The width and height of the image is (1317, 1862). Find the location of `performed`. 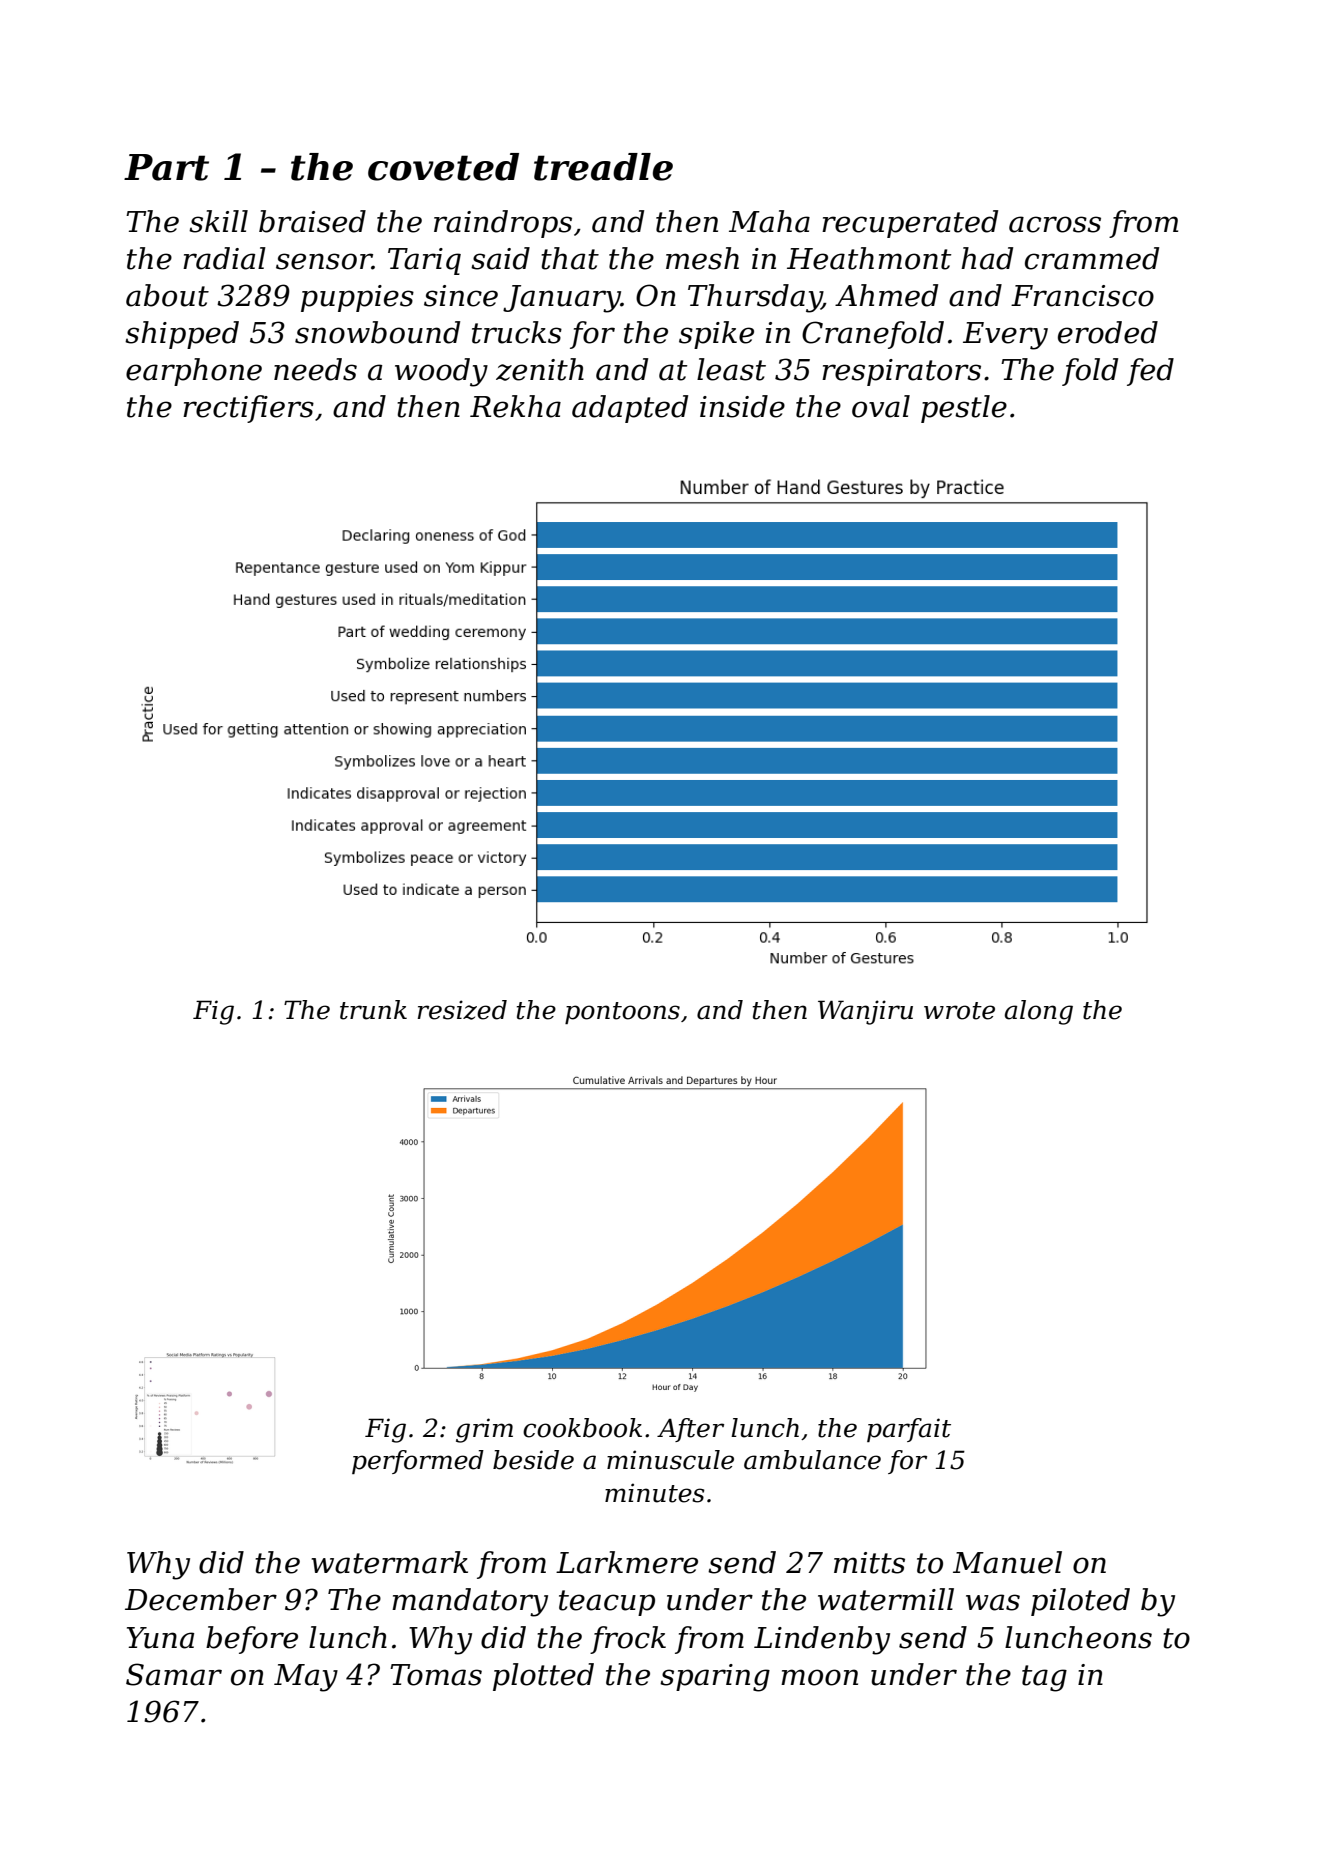

performed is located at coordinates (418, 1462).
